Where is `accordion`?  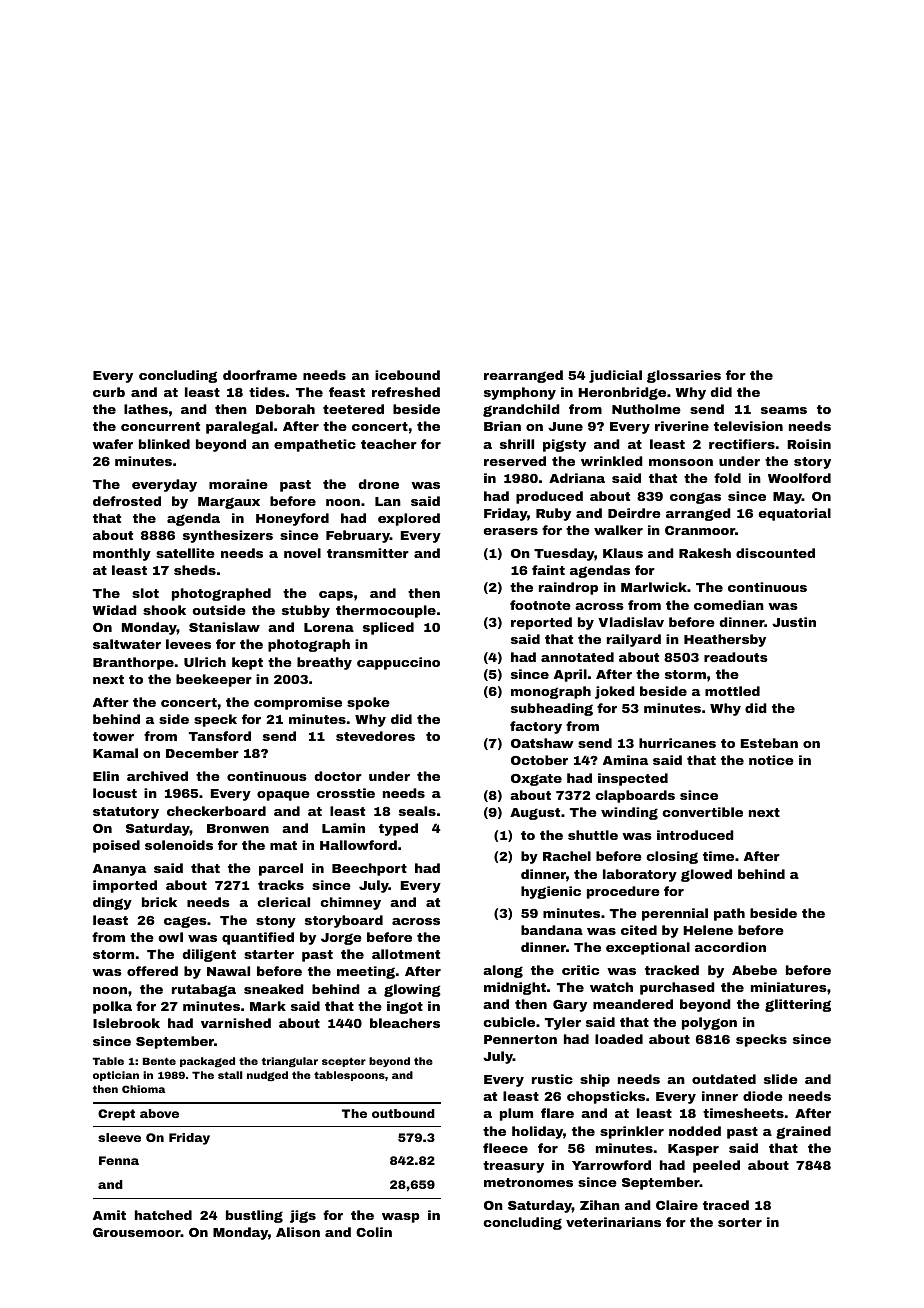 accordion is located at coordinates (730, 947).
